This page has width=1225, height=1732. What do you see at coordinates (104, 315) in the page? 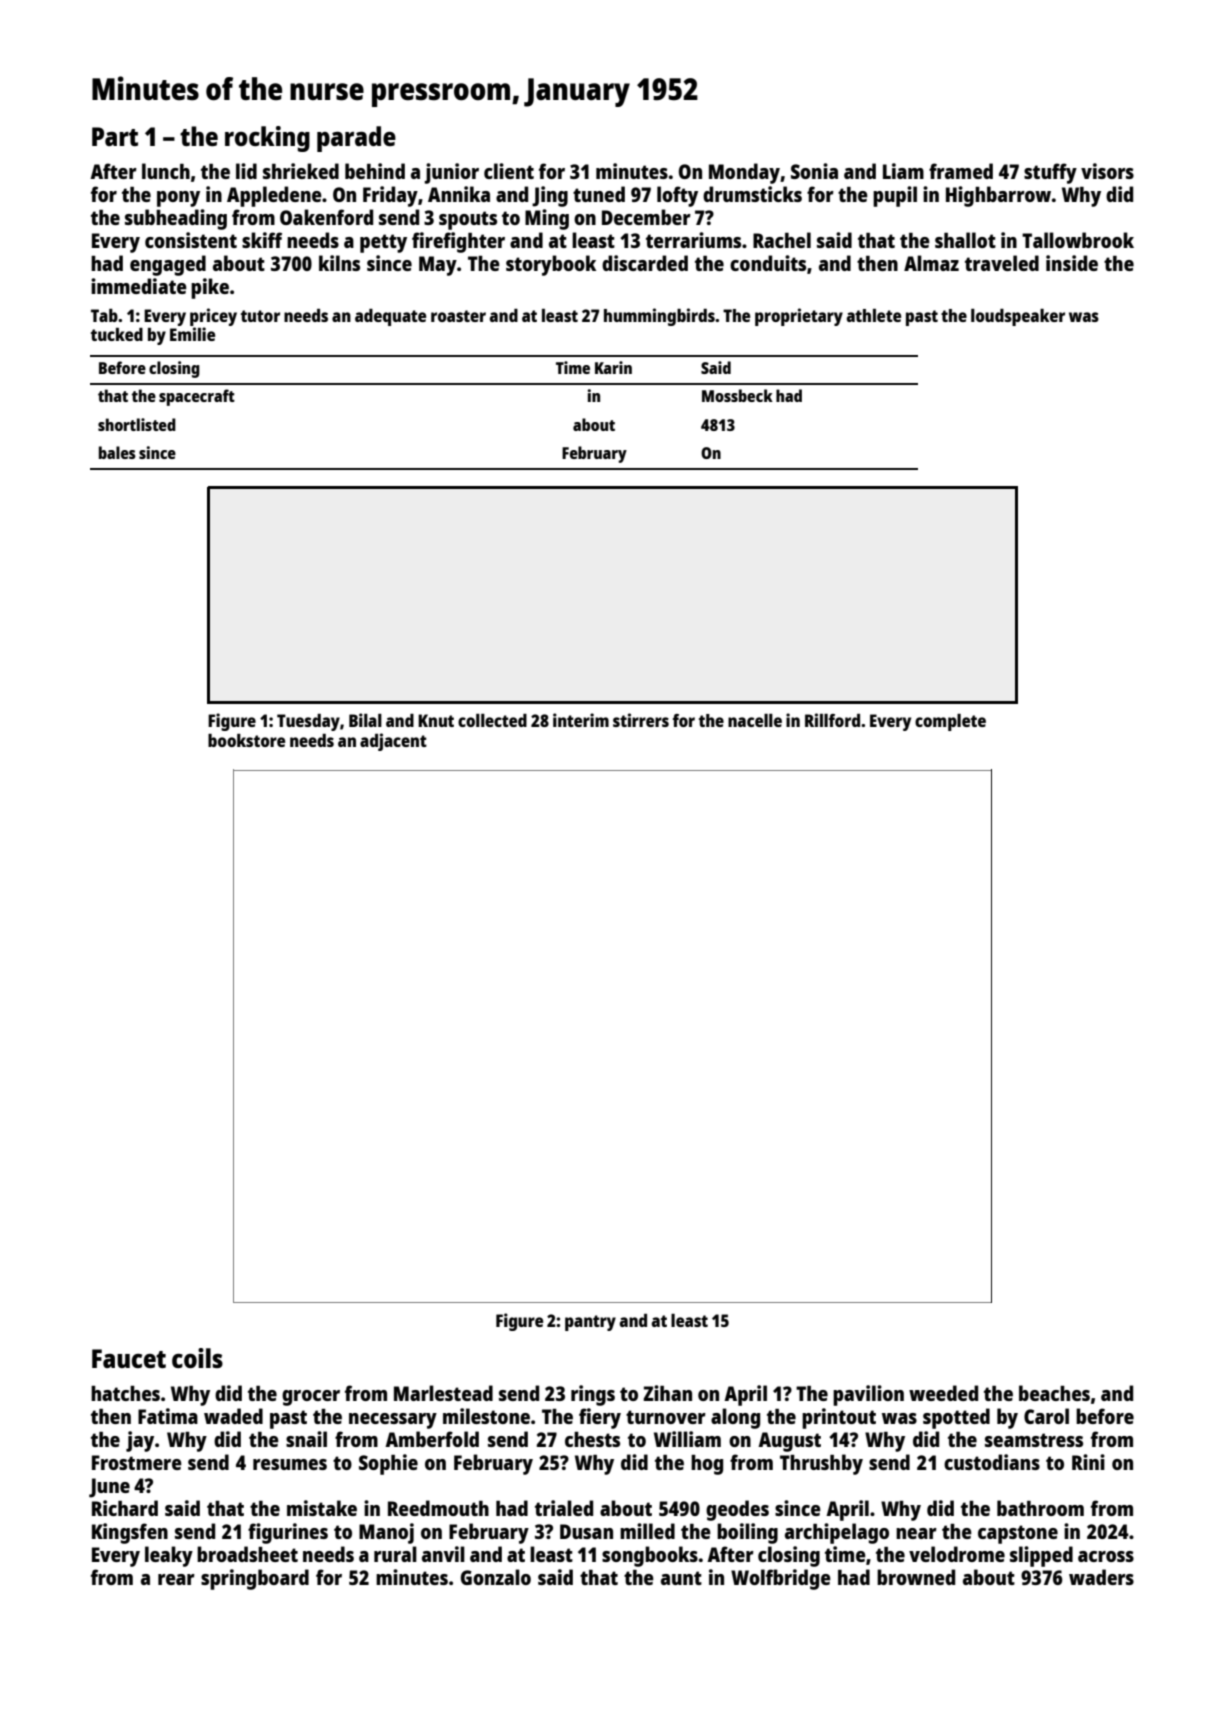
I see `Tab` at bounding box center [104, 315].
